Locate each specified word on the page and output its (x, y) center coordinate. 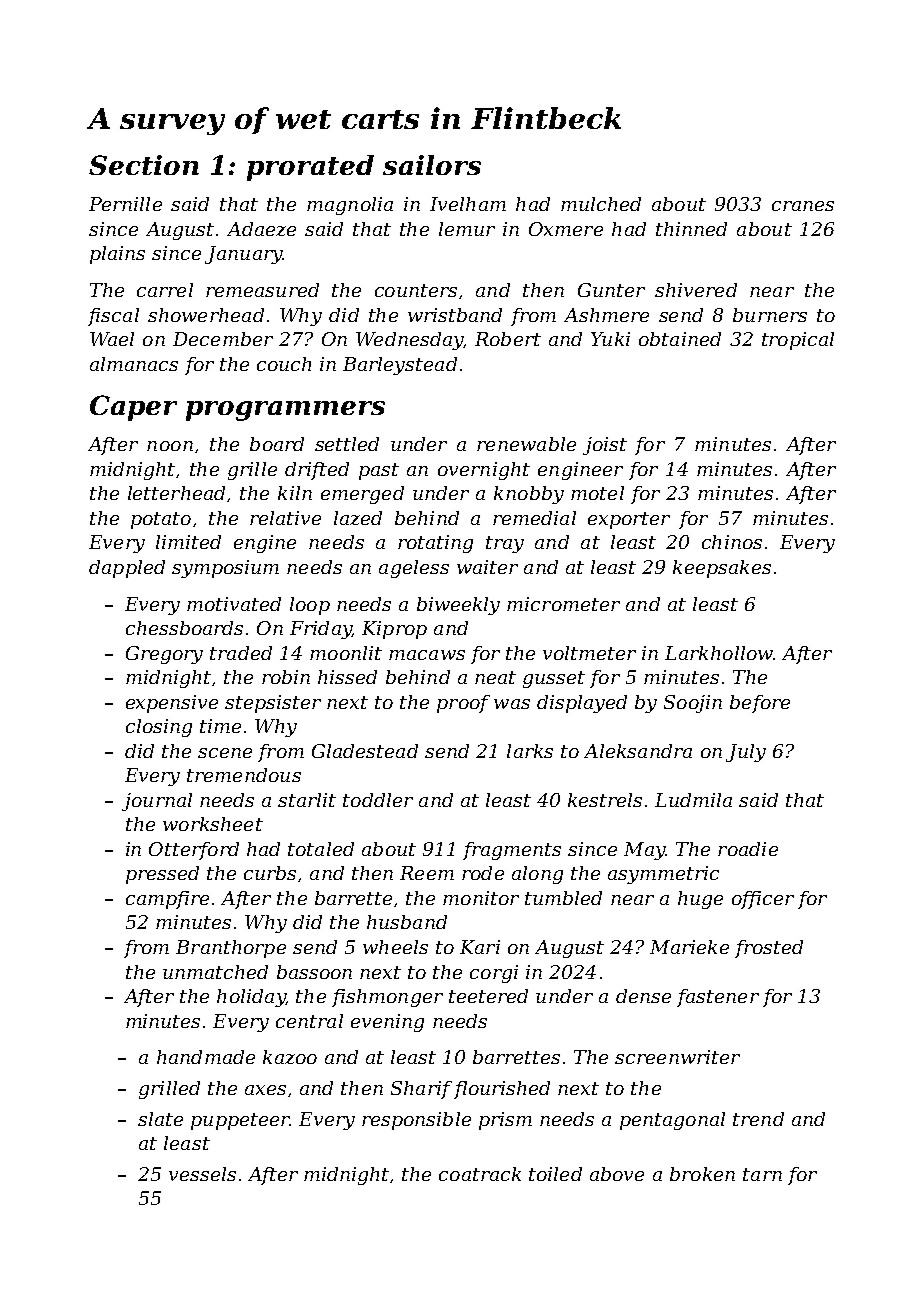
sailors (432, 165)
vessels (202, 1174)
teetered (488, 996)
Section (144, 165)
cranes (803, 206)
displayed (582, 704)
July (746, 753)
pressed (162, 875)
